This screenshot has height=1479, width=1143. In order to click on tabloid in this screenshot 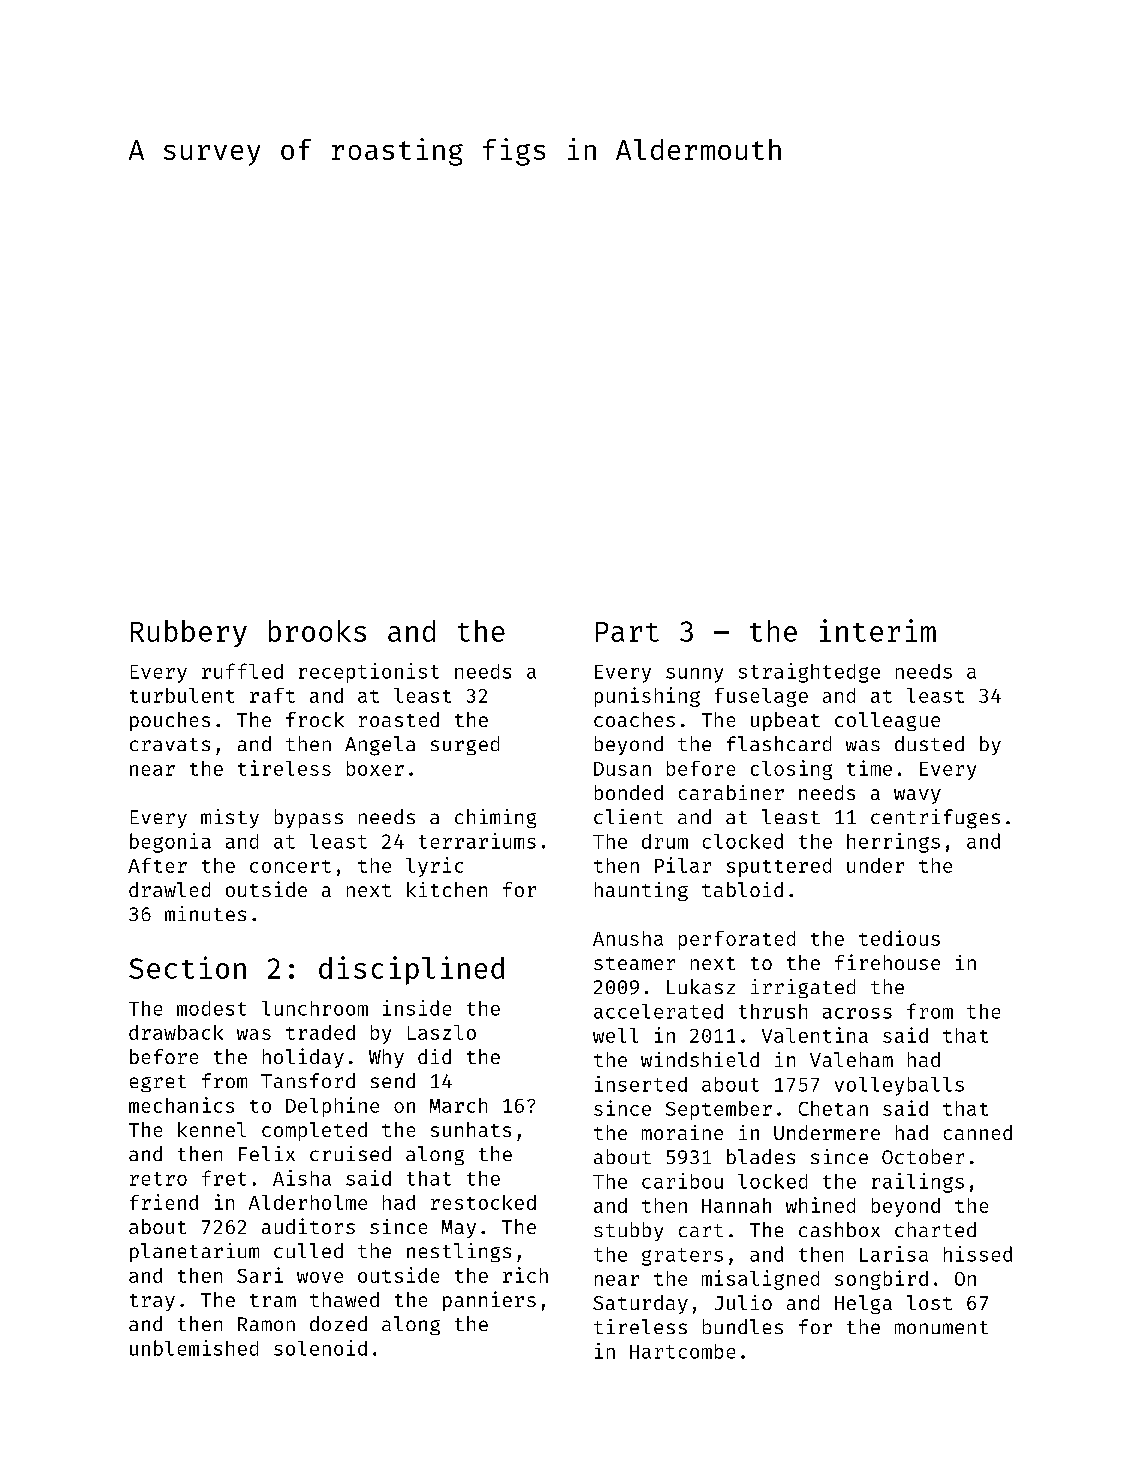, I will do `click(742, 889)`.
